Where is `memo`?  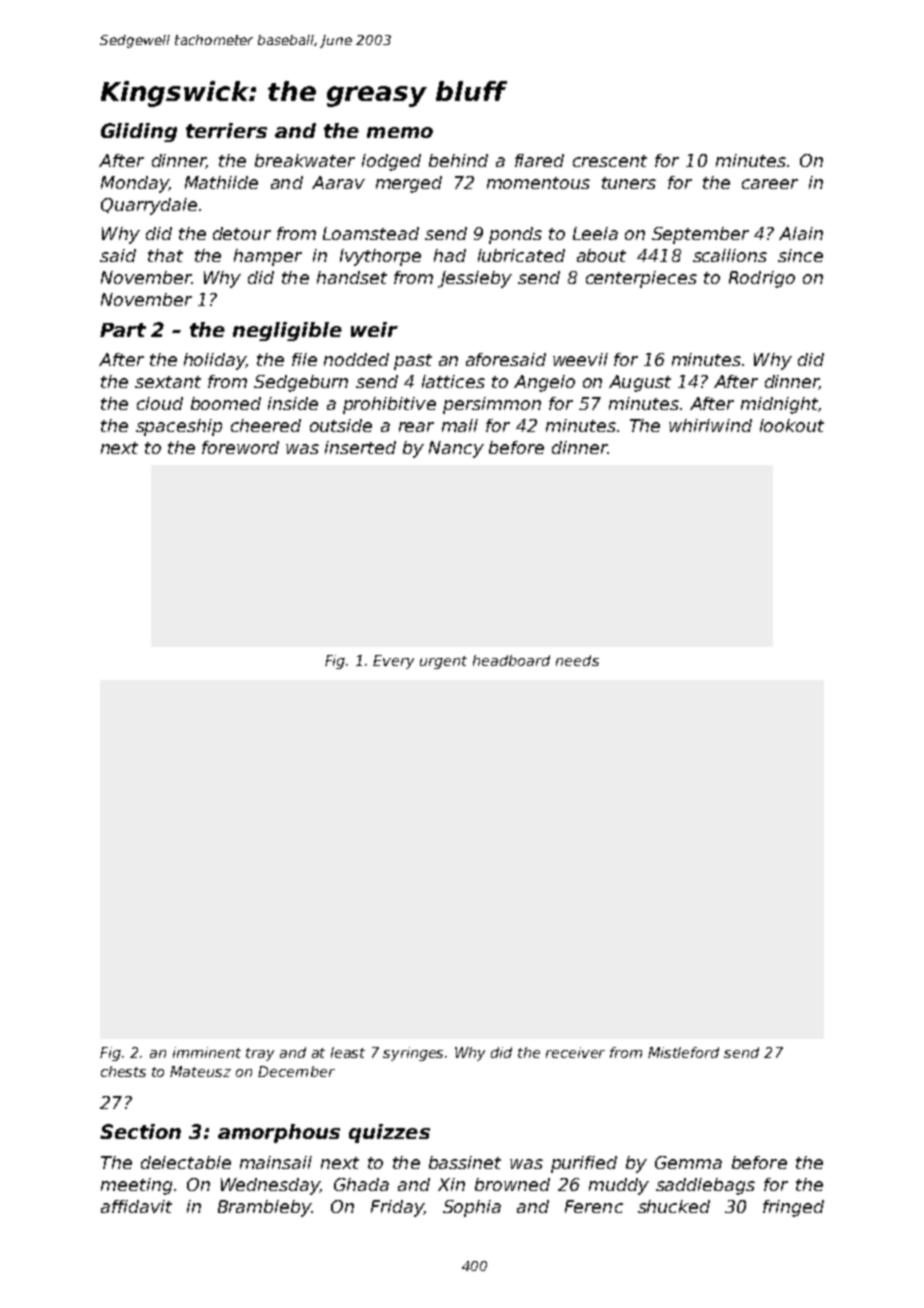
memo is located at coordinates (400, 132).
